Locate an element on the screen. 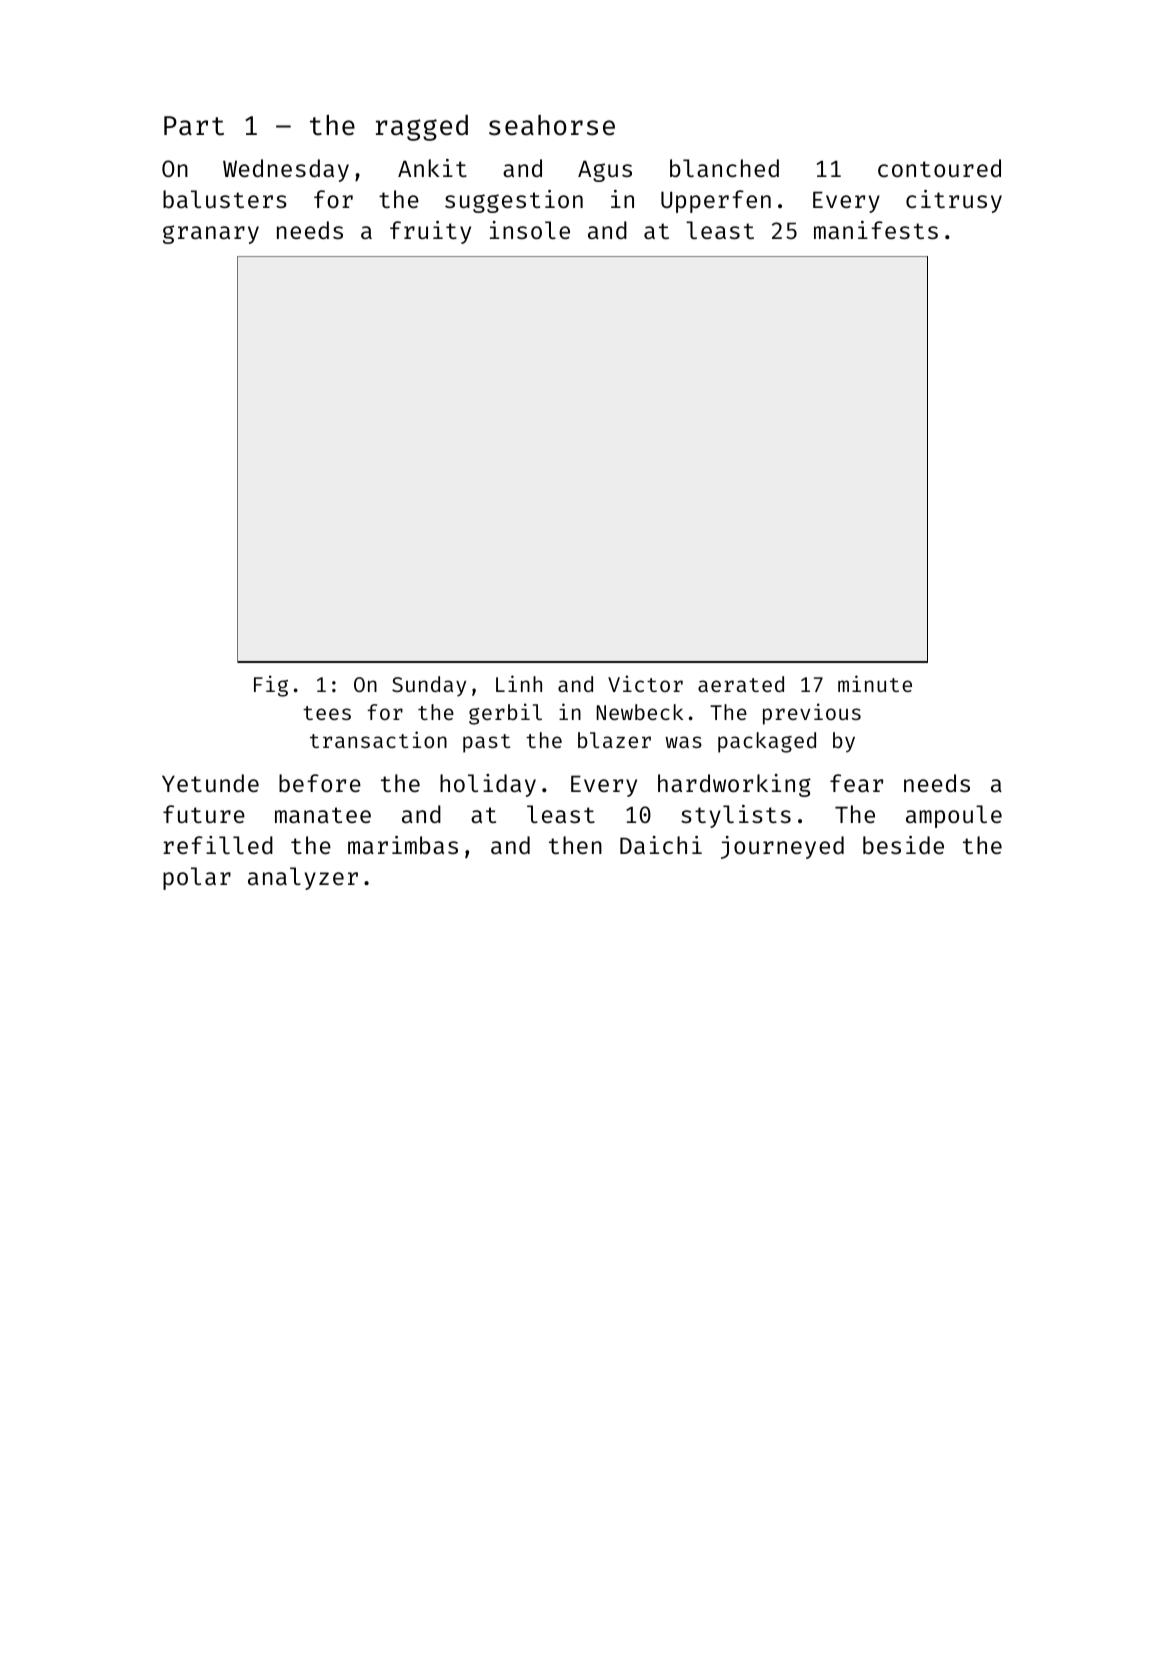 The height and width of the screenshot is (1654, 1165). manifests is located at coordinates (876, 230).
